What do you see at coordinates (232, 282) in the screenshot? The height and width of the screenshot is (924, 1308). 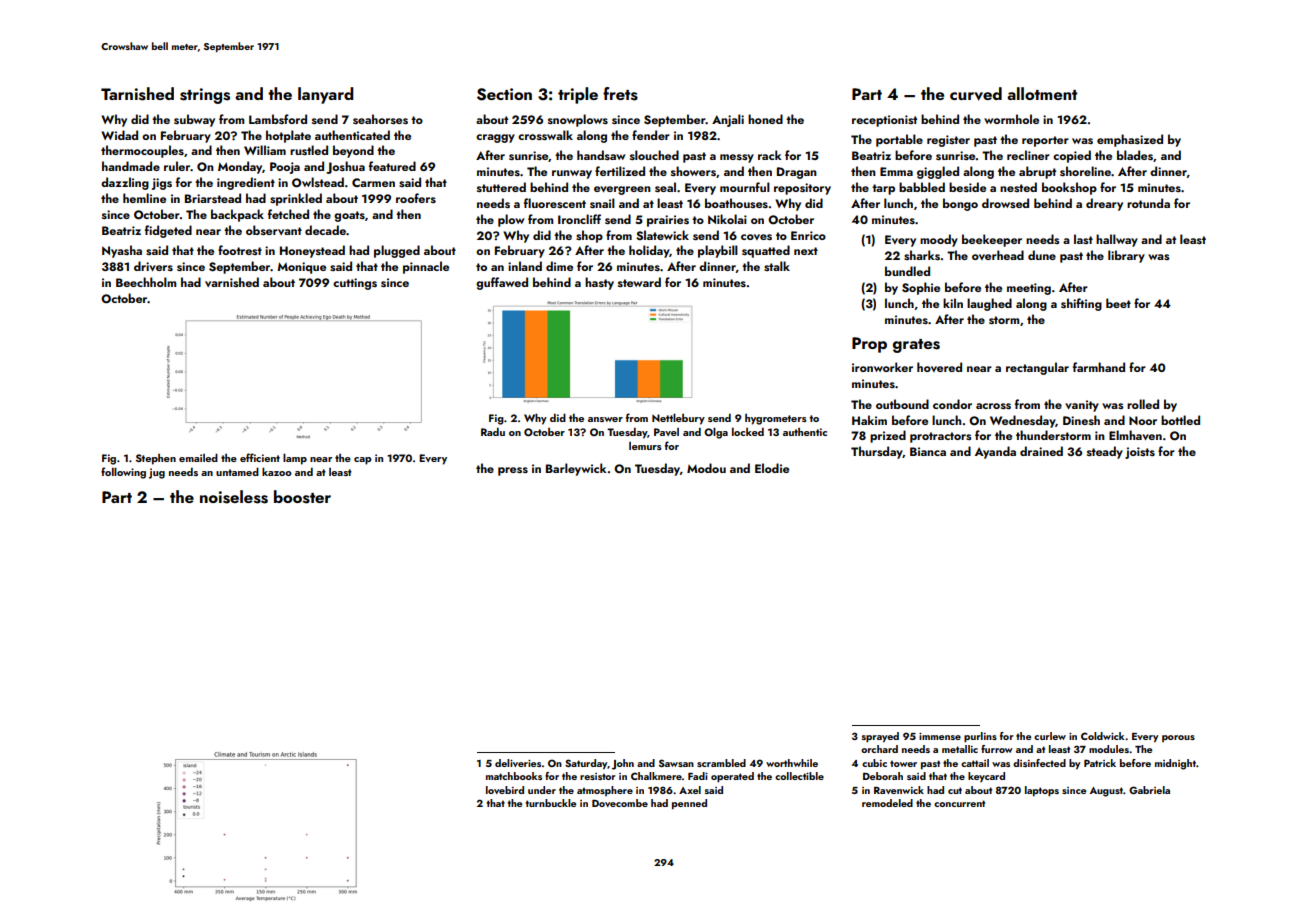 I see `varnished` at bounding box center [232, 282].
